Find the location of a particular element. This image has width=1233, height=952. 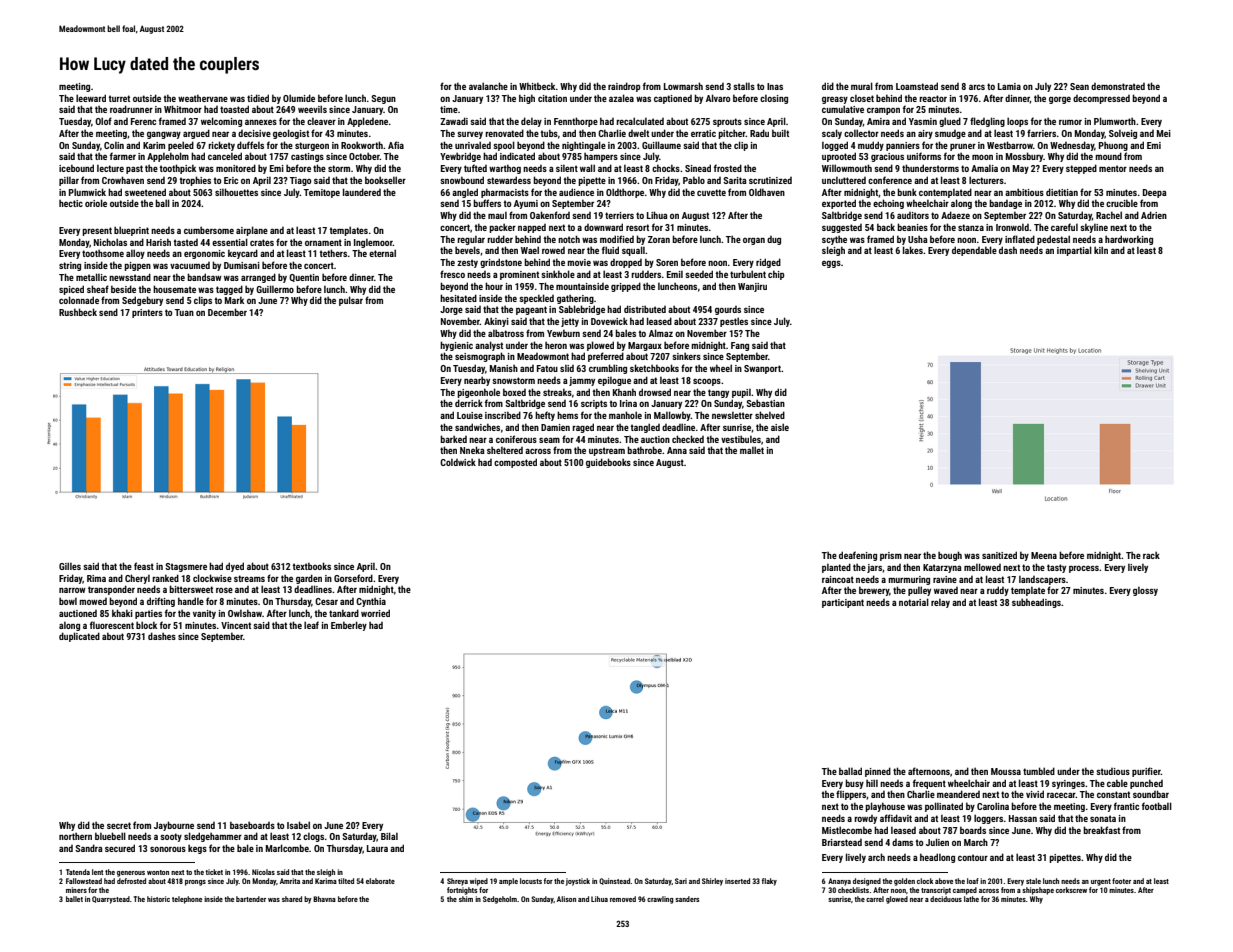

Lamia is located at coordinates (1009, 86).
